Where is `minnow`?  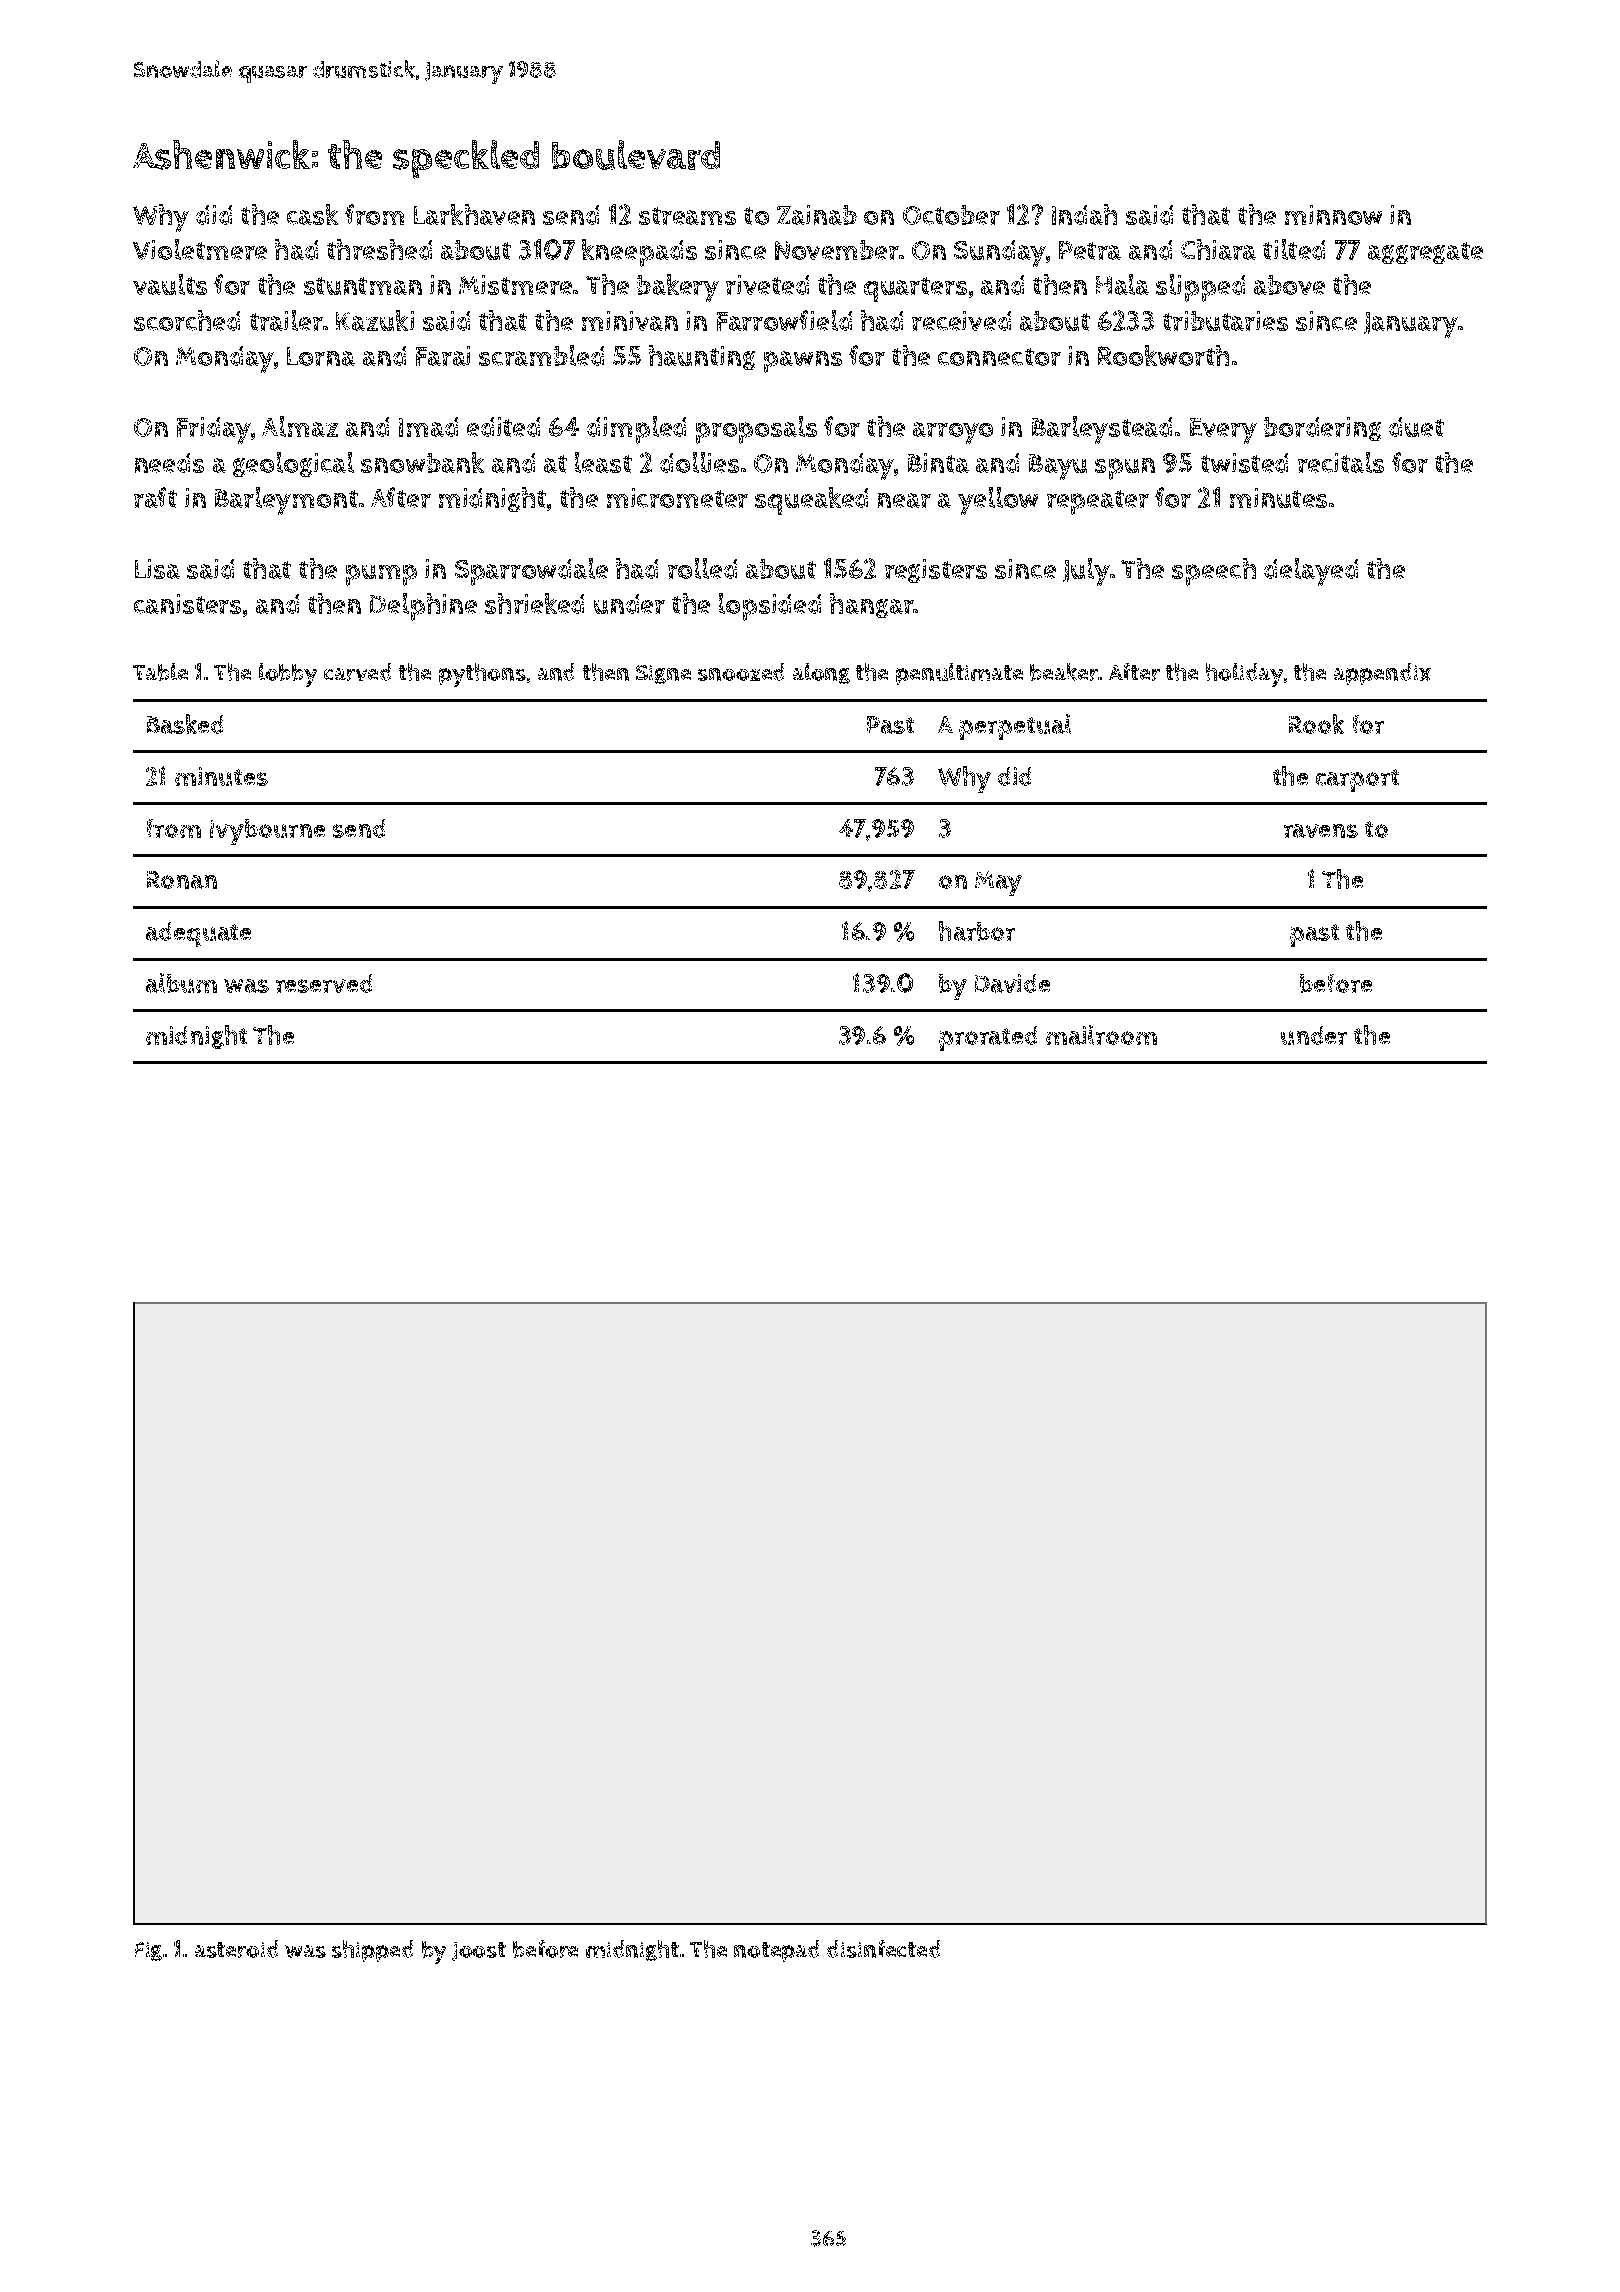 minnow is located at coordinates (1333, 215).
